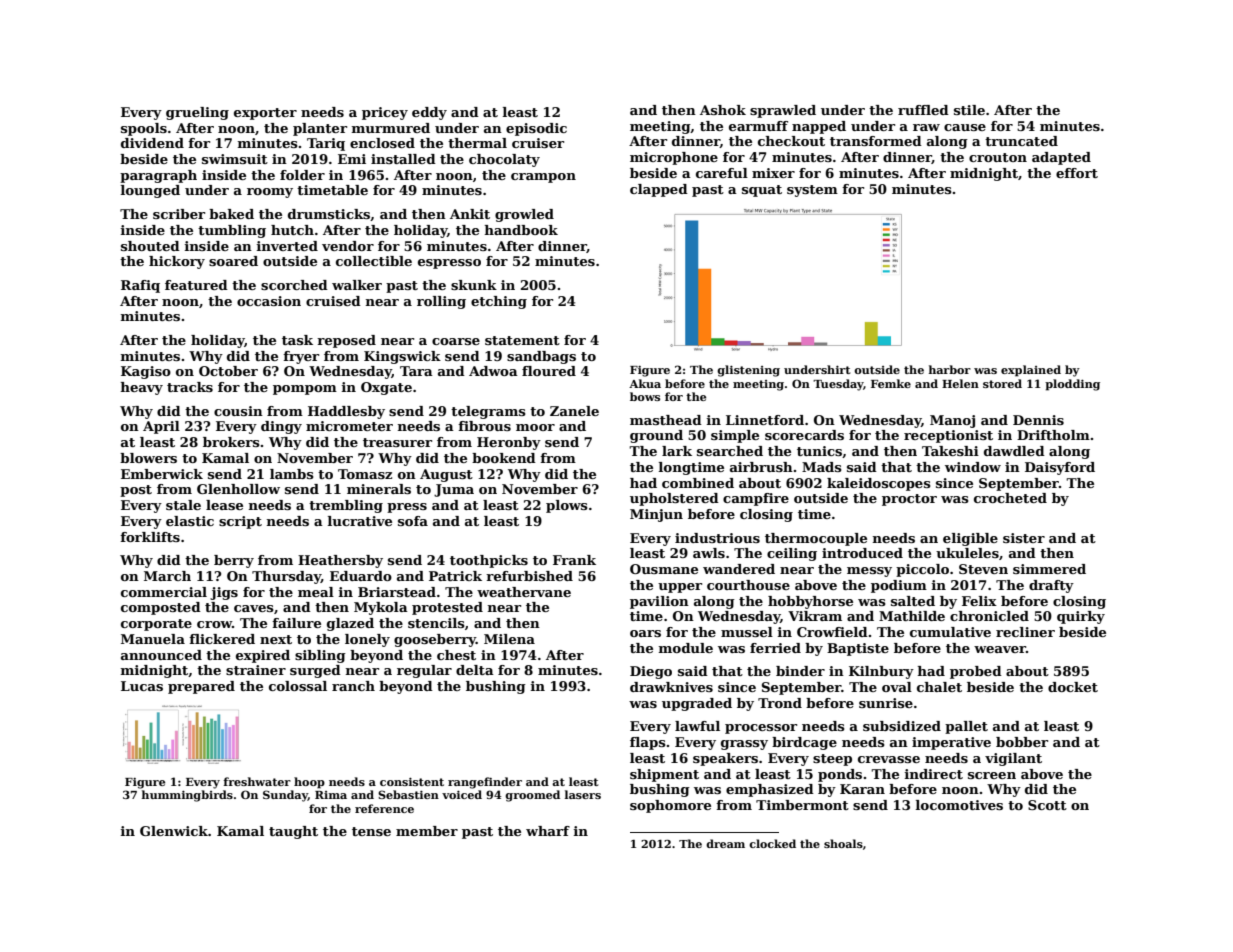  What do you see at coordinates (509, 443) in the document?
I see `Heronby` at bounding box center [509, 443].
